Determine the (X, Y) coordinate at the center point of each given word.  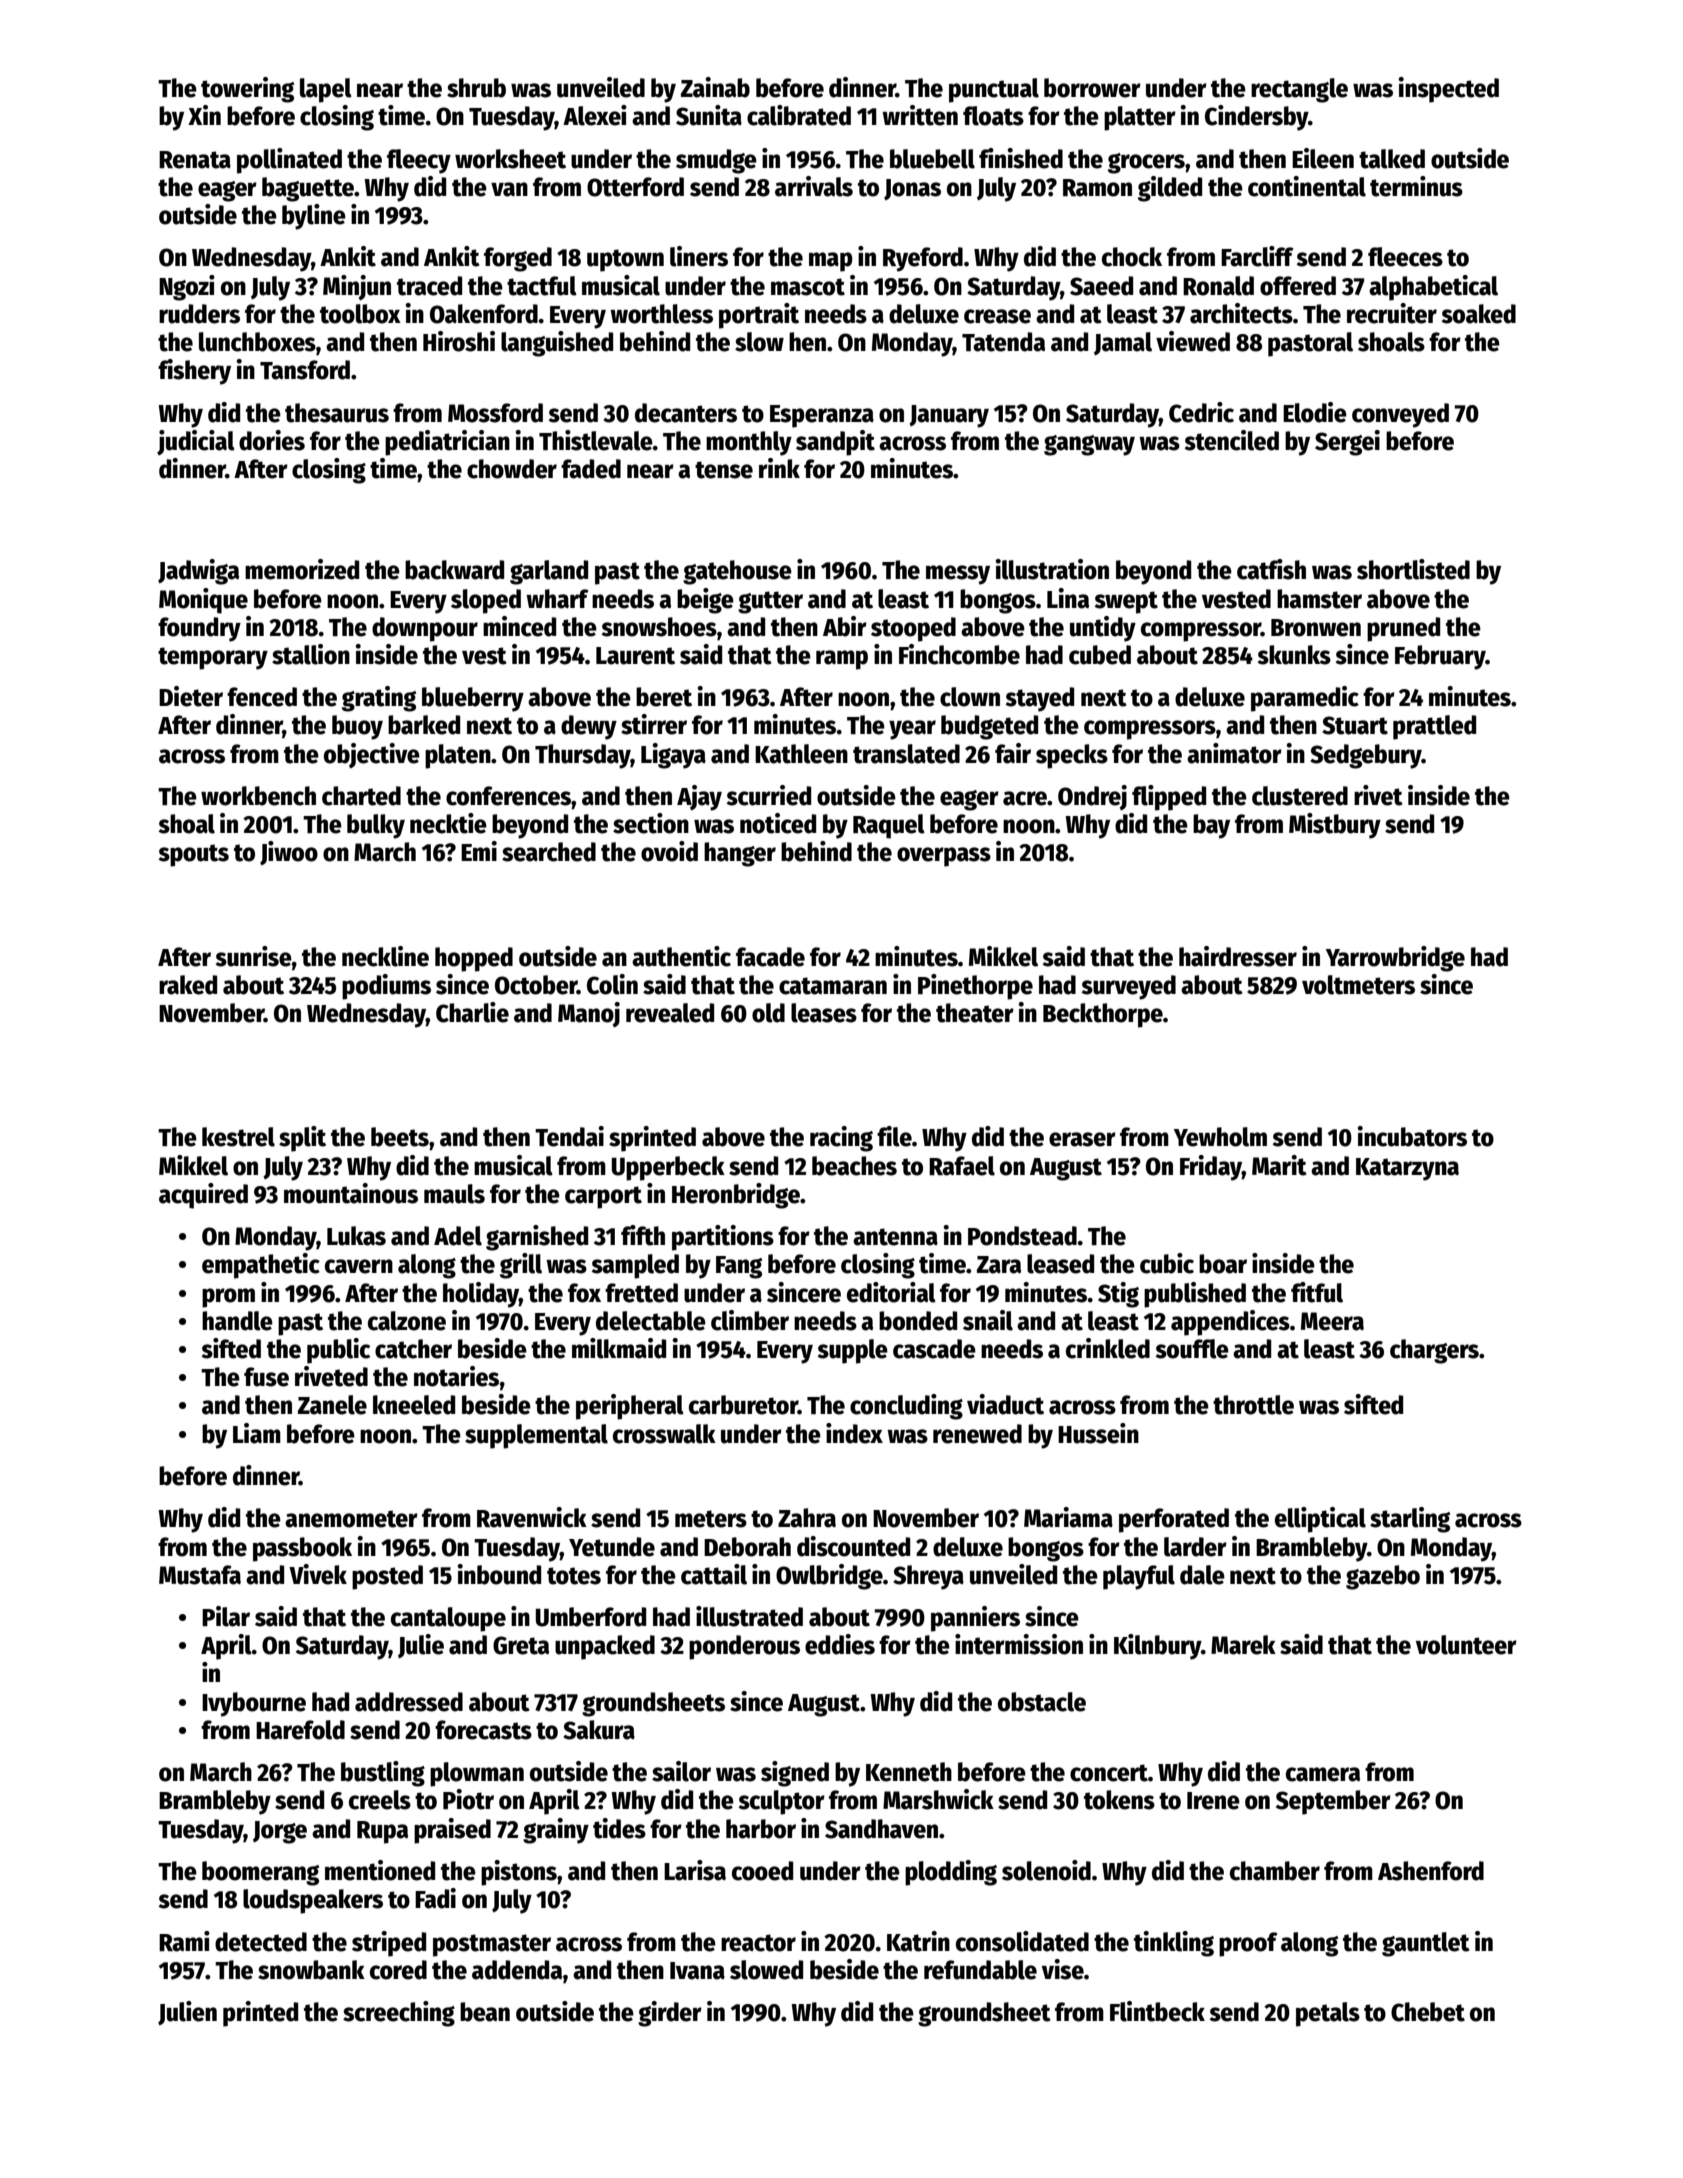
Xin (204, 115)
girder (670, 2014)
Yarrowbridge (1395, 959)
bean (485, 2012)
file (894, 1136)
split (302, 1139)
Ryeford (923, 259)
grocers (1146, 163)
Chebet (1428, 2012)
